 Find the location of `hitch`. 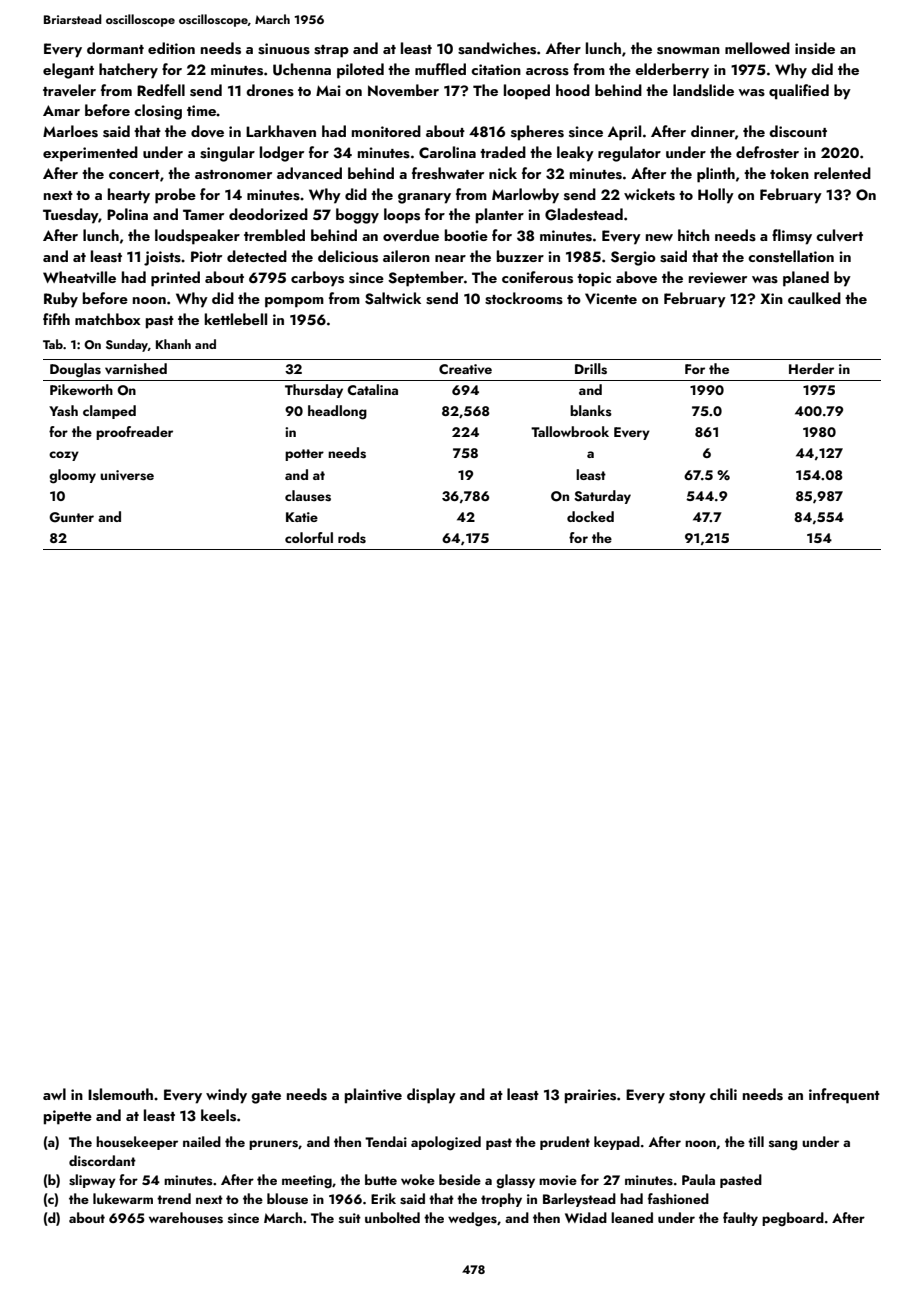

hitch is located at coordinates (694, 235).
